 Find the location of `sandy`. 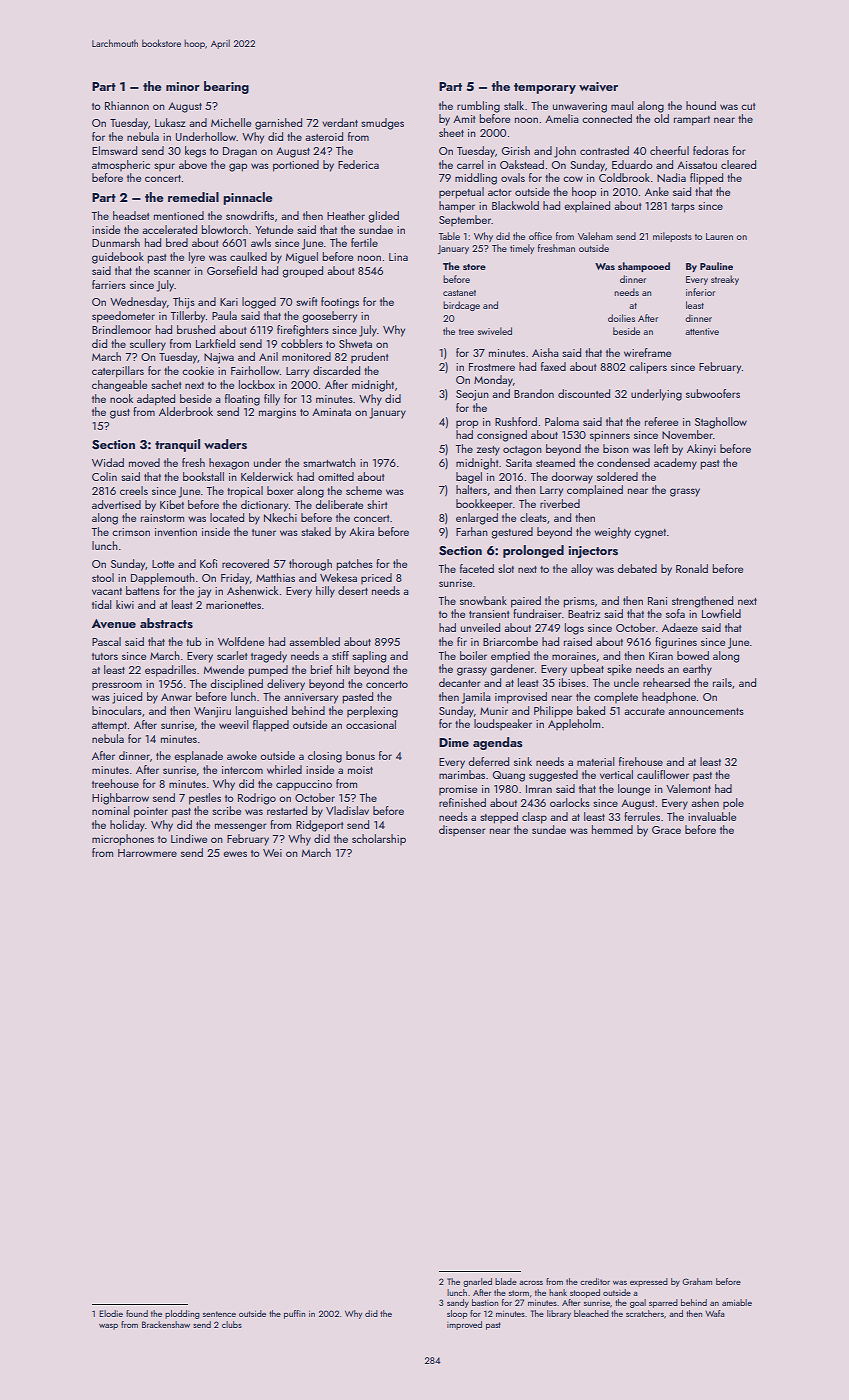

sandy is located at coordinates (458, 1303).
